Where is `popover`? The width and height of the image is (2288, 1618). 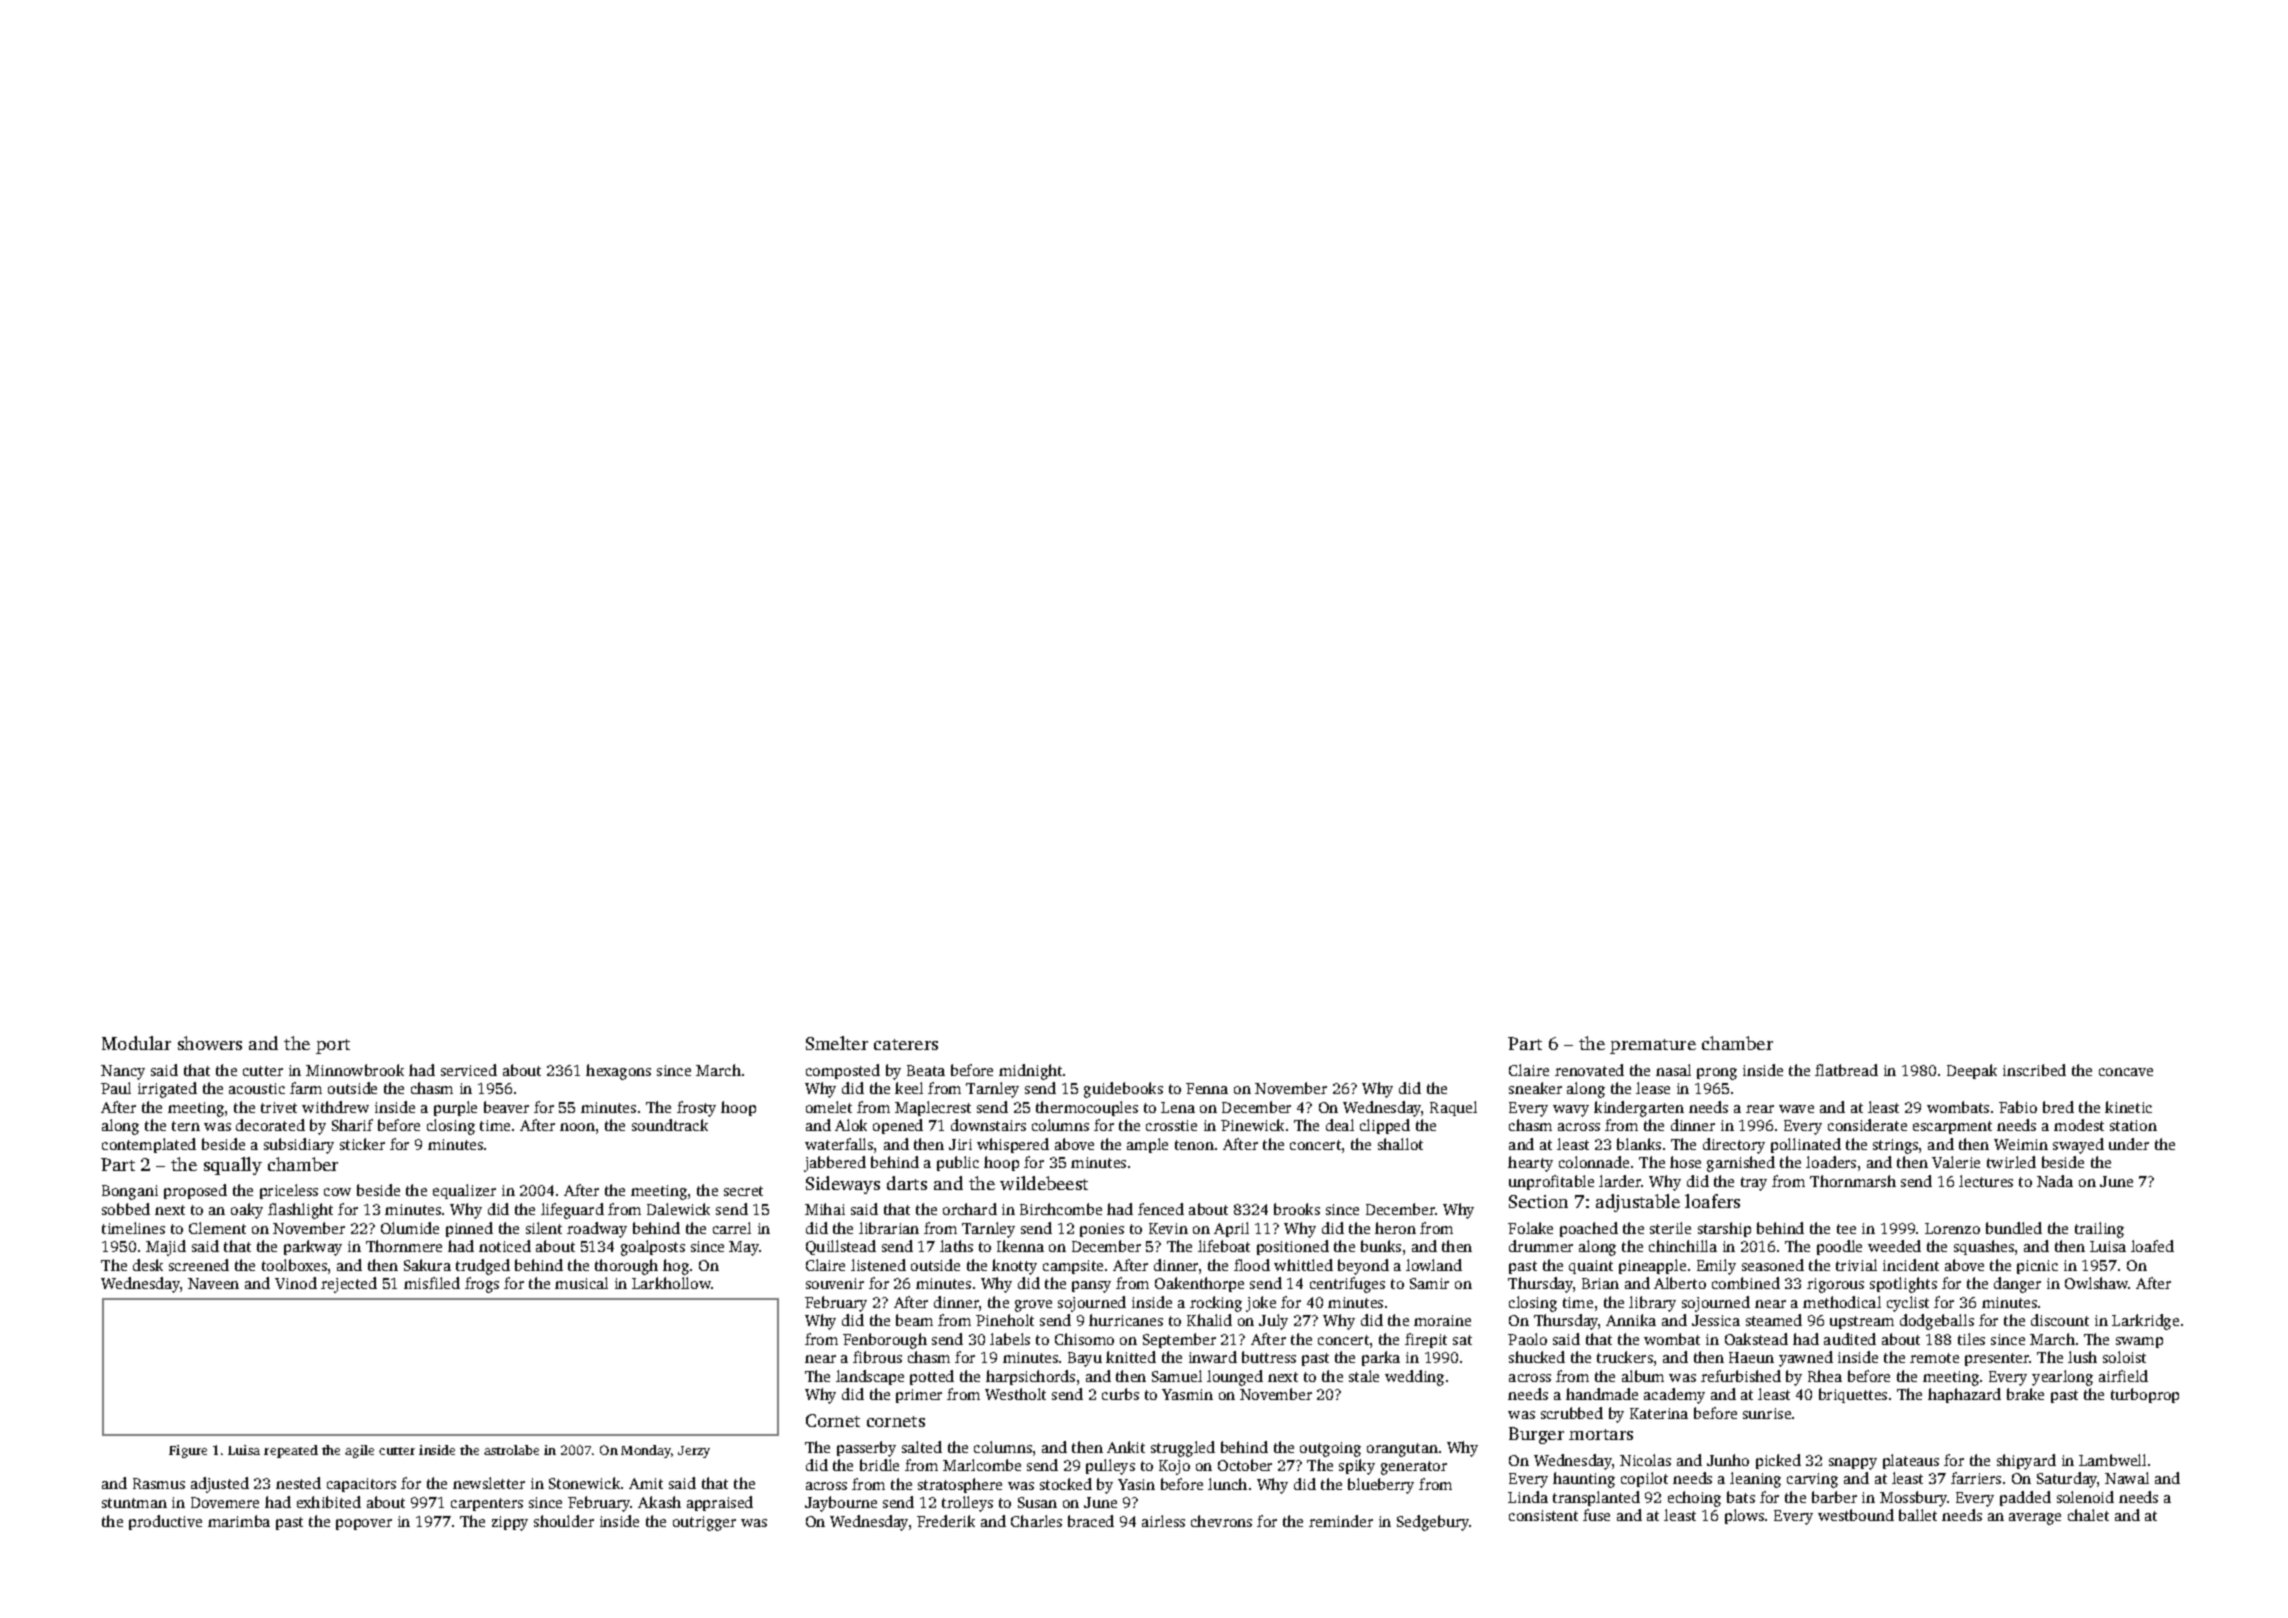
popover is located at coordinates (364, 1524).
